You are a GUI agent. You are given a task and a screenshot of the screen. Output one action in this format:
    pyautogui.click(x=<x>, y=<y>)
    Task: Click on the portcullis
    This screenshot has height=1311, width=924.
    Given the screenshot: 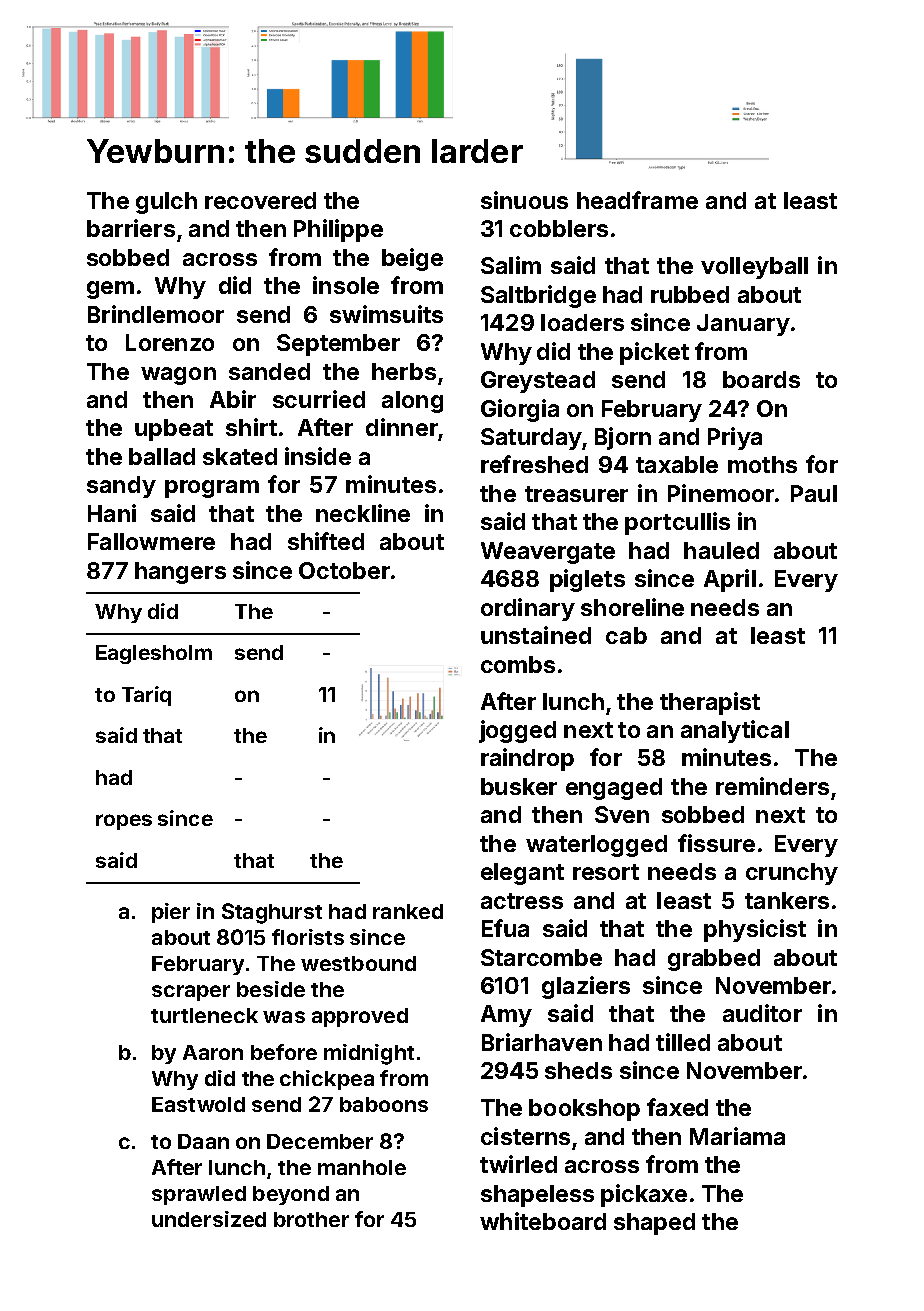 What is the action you would take?
    pyautogui.click(x=677, y=523)
